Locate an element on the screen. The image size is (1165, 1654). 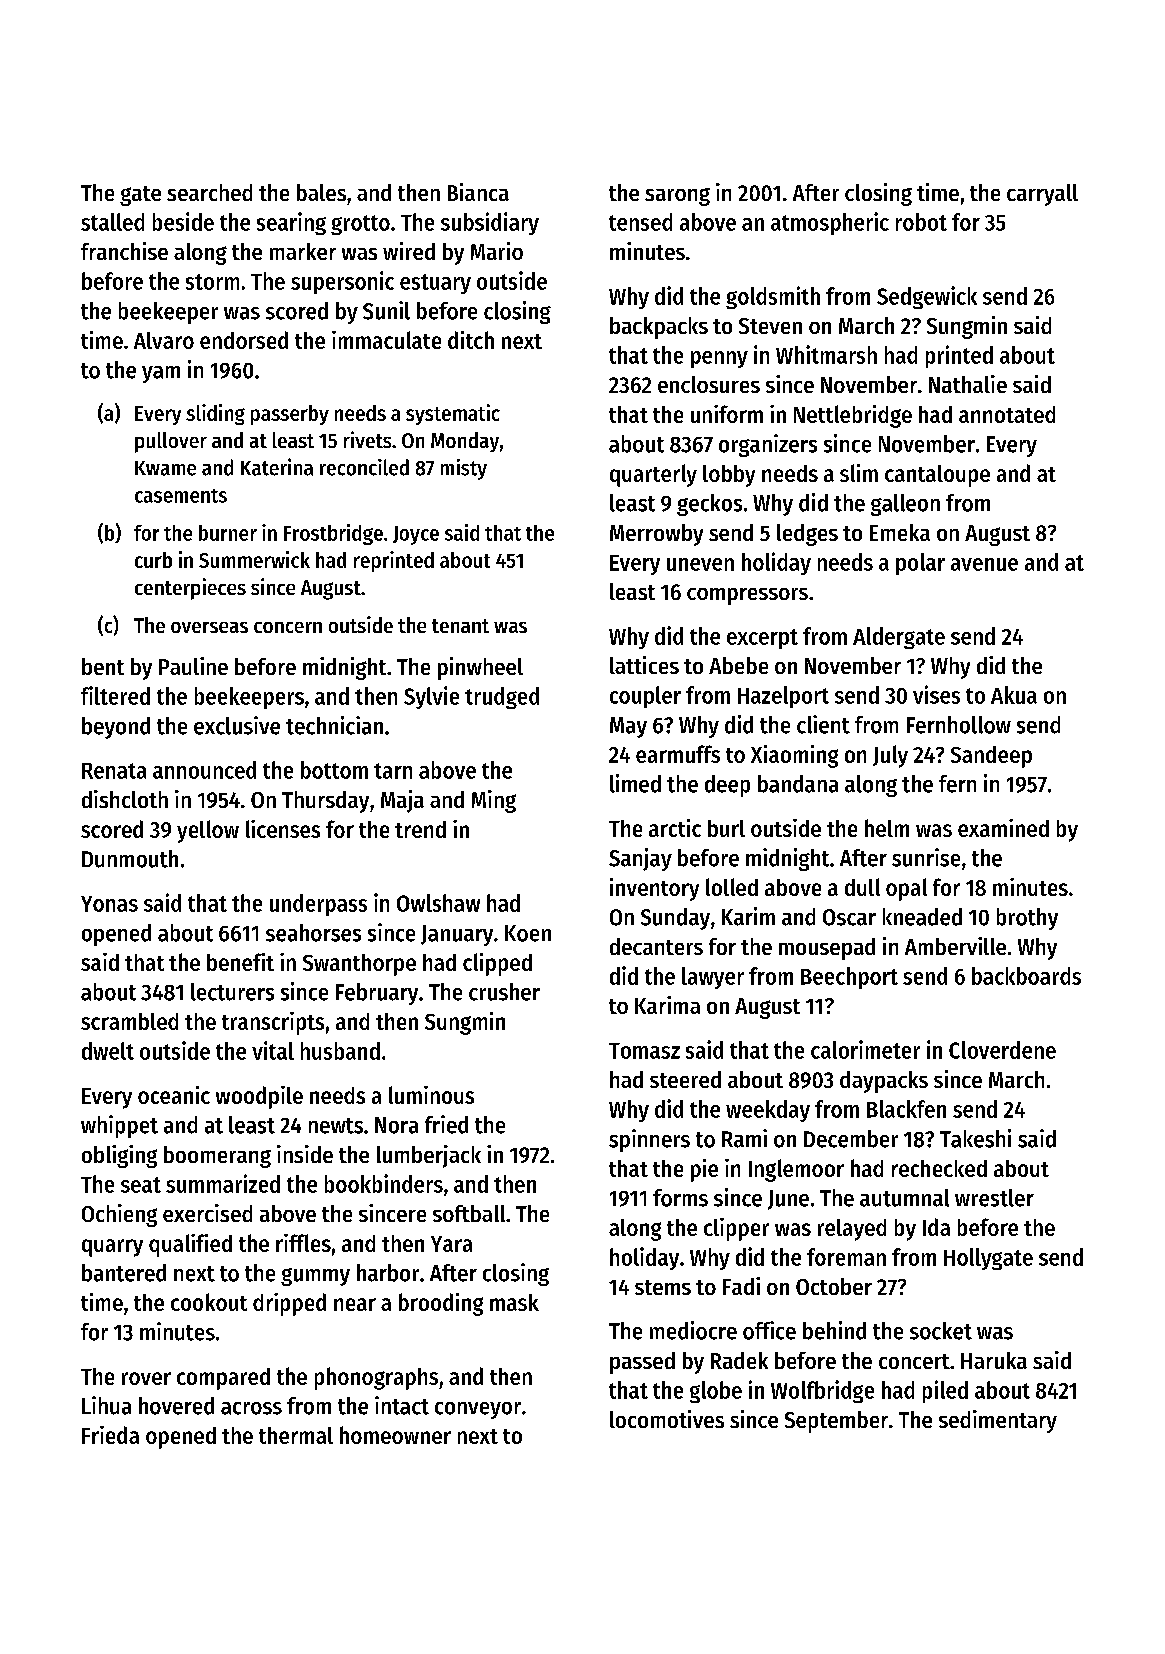
thermal is located at coordinates (296, 1435).
